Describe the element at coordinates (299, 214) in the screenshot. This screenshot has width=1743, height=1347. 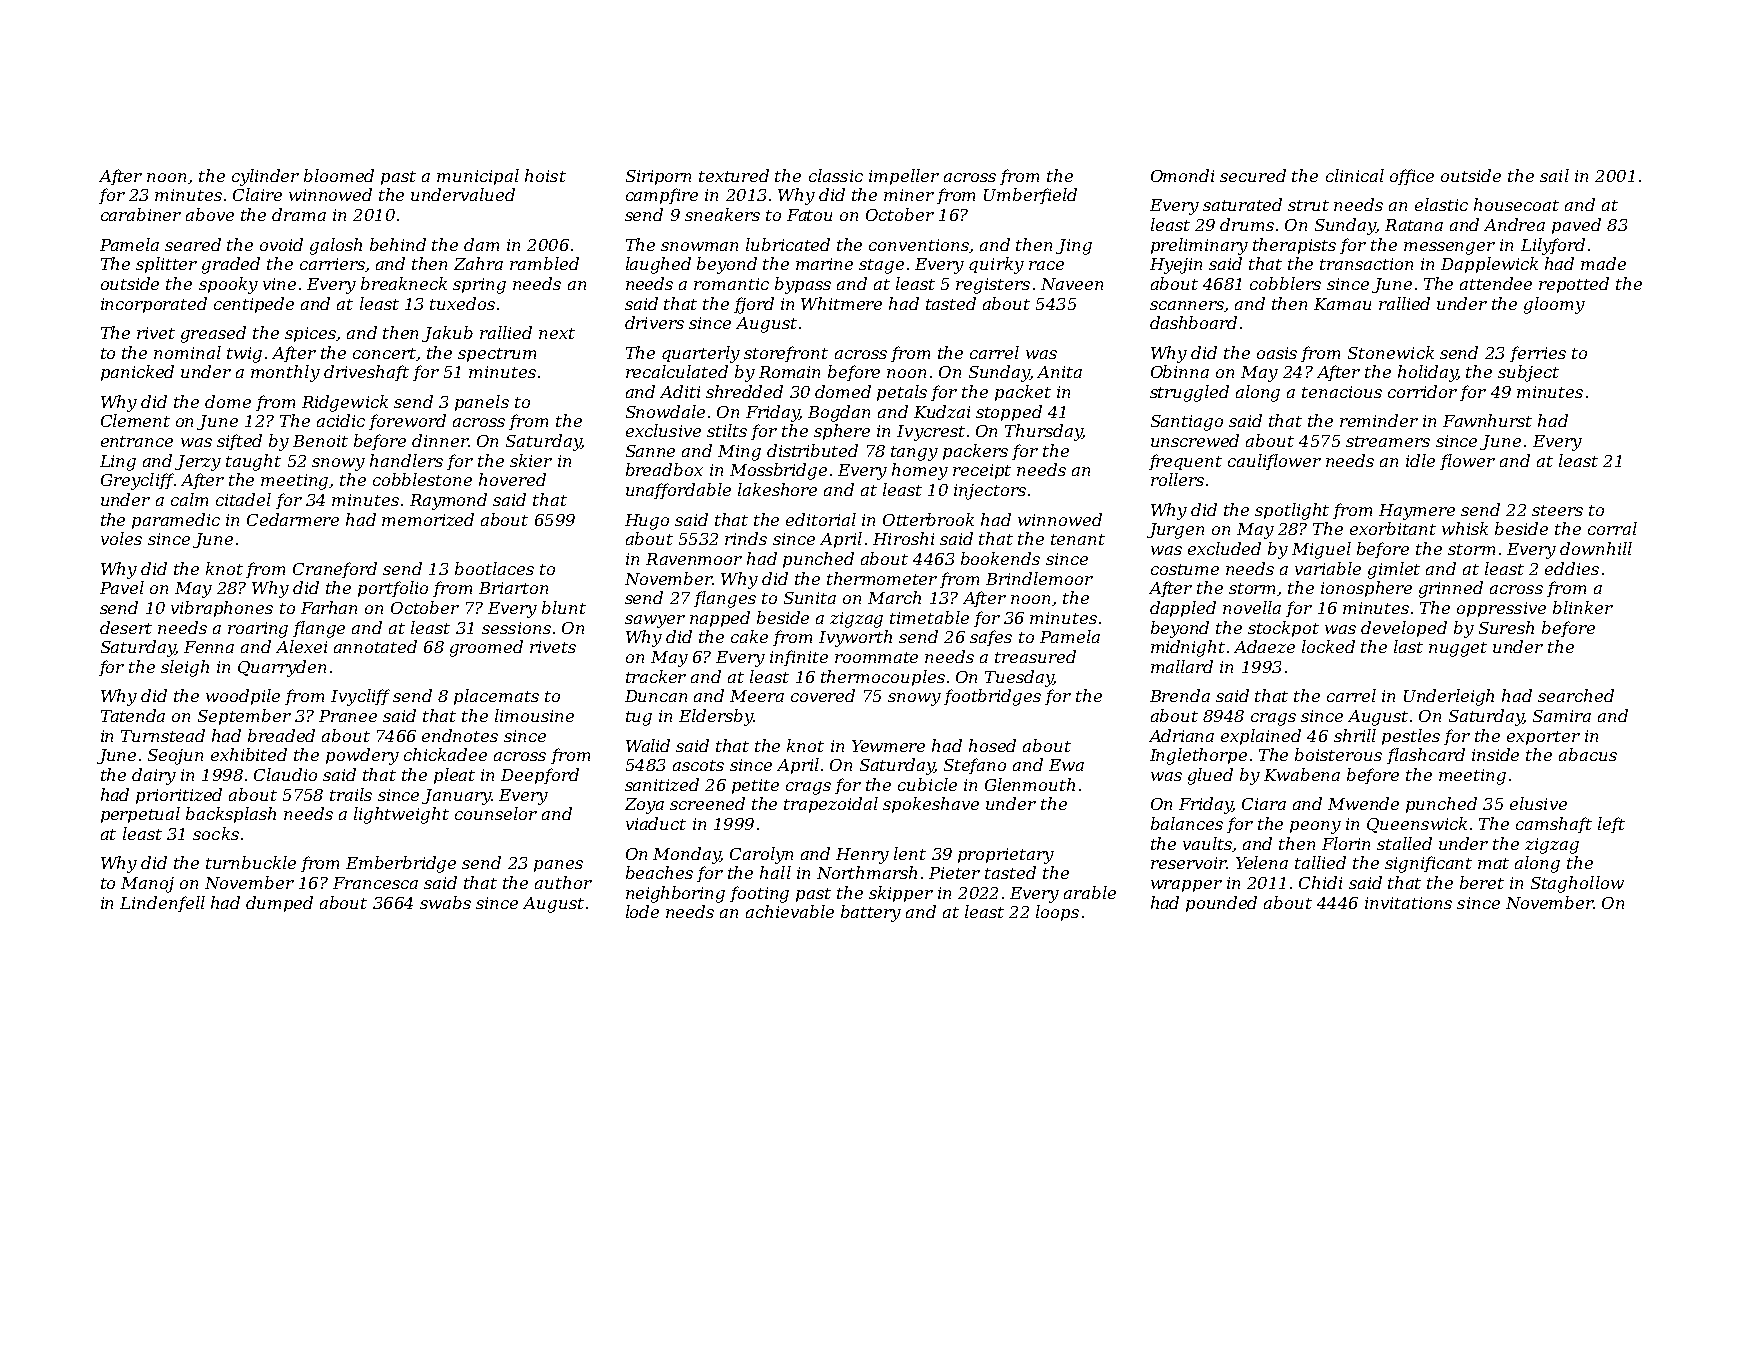
I see `drama` at that location.
